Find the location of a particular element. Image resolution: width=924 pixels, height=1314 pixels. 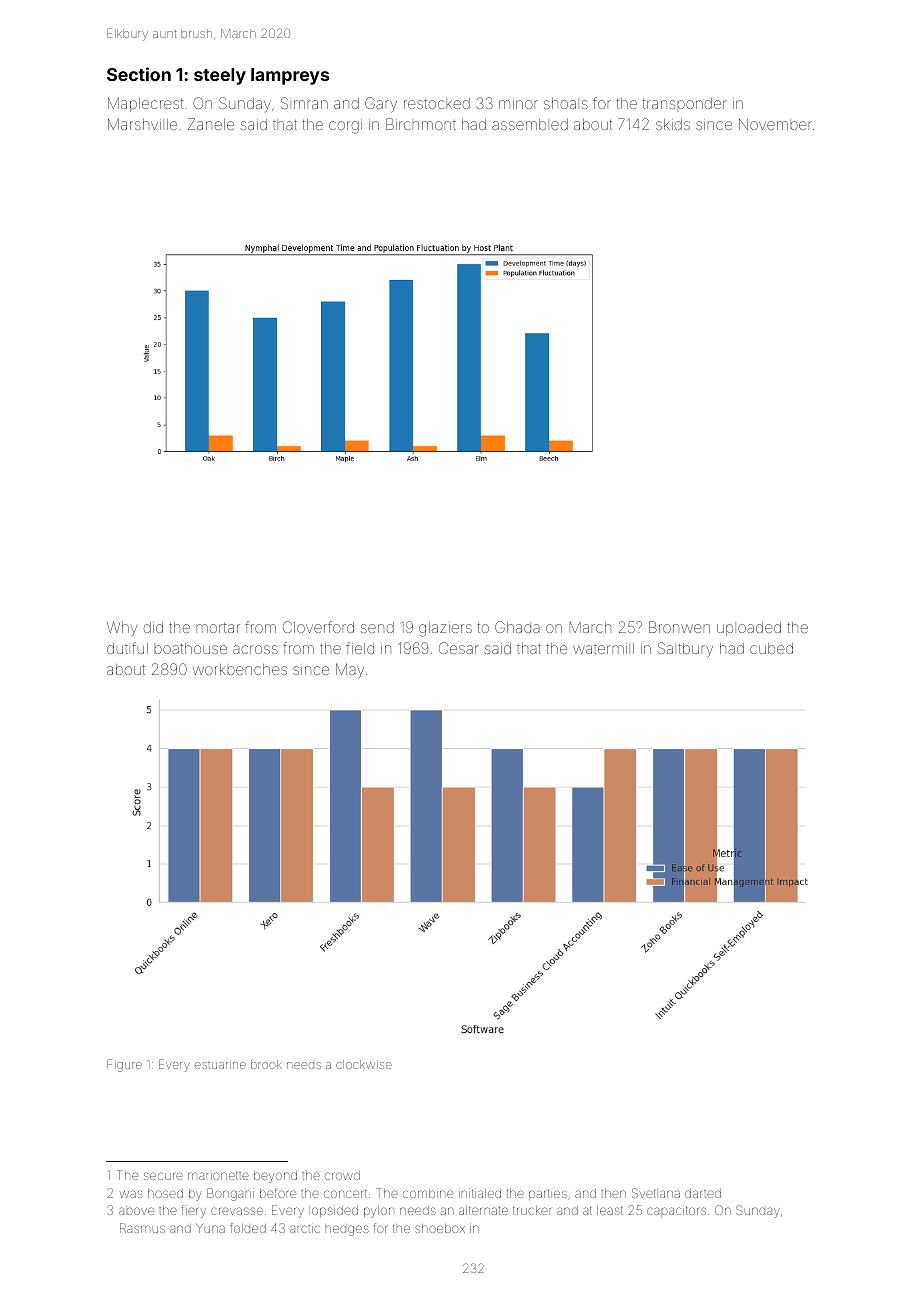

Section is located at coordinates (139, 74).
